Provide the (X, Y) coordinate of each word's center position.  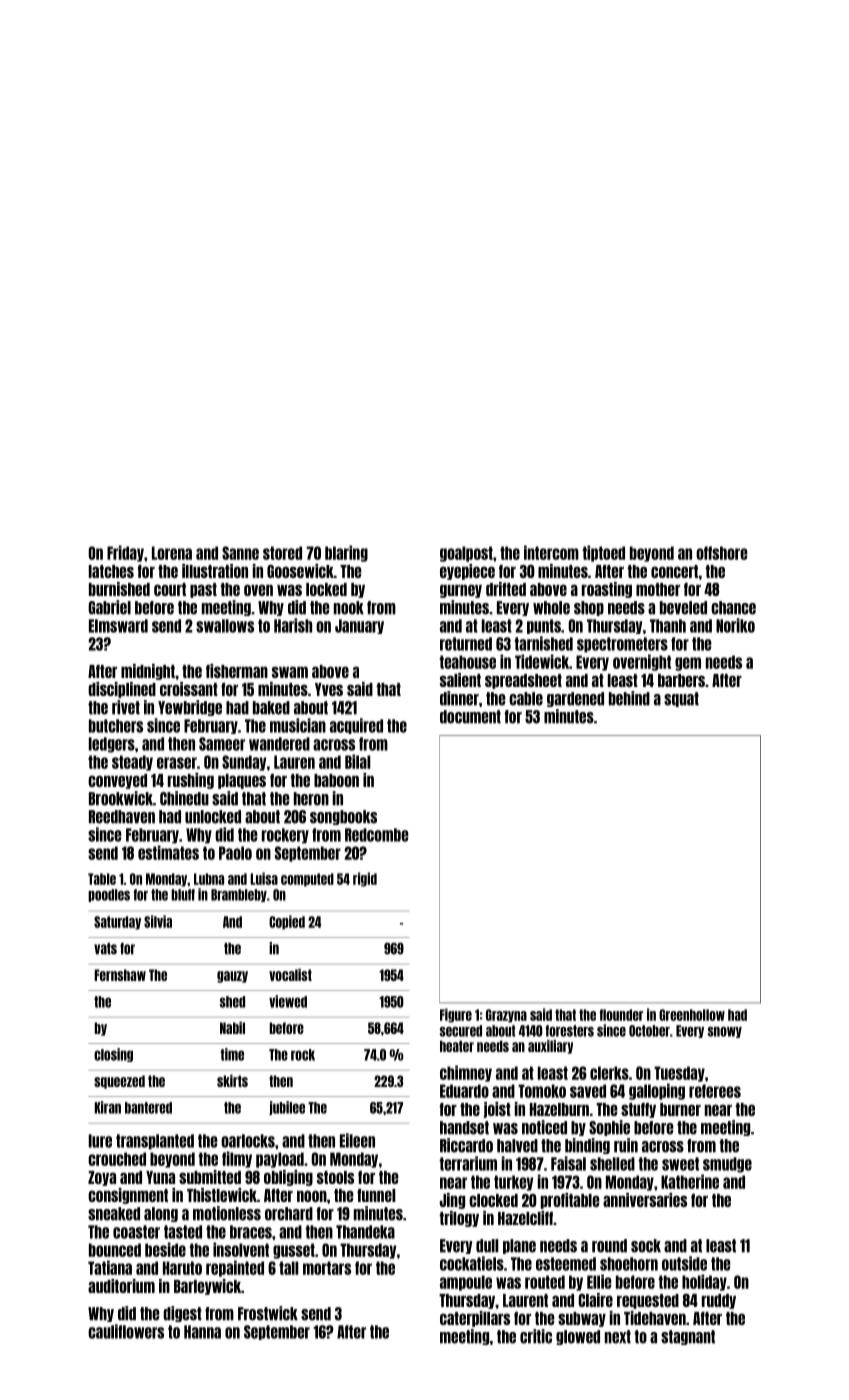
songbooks (343, 817)
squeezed (119, 1082)
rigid (365, 879)
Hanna (202, 1332)
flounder (621, 1015)
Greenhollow (692, 1015)
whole (551, 608)
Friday (125, 553)
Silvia (158, 921)
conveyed (117, 781)
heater (457, 1046)
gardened (575, 699)
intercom (551, 552)
